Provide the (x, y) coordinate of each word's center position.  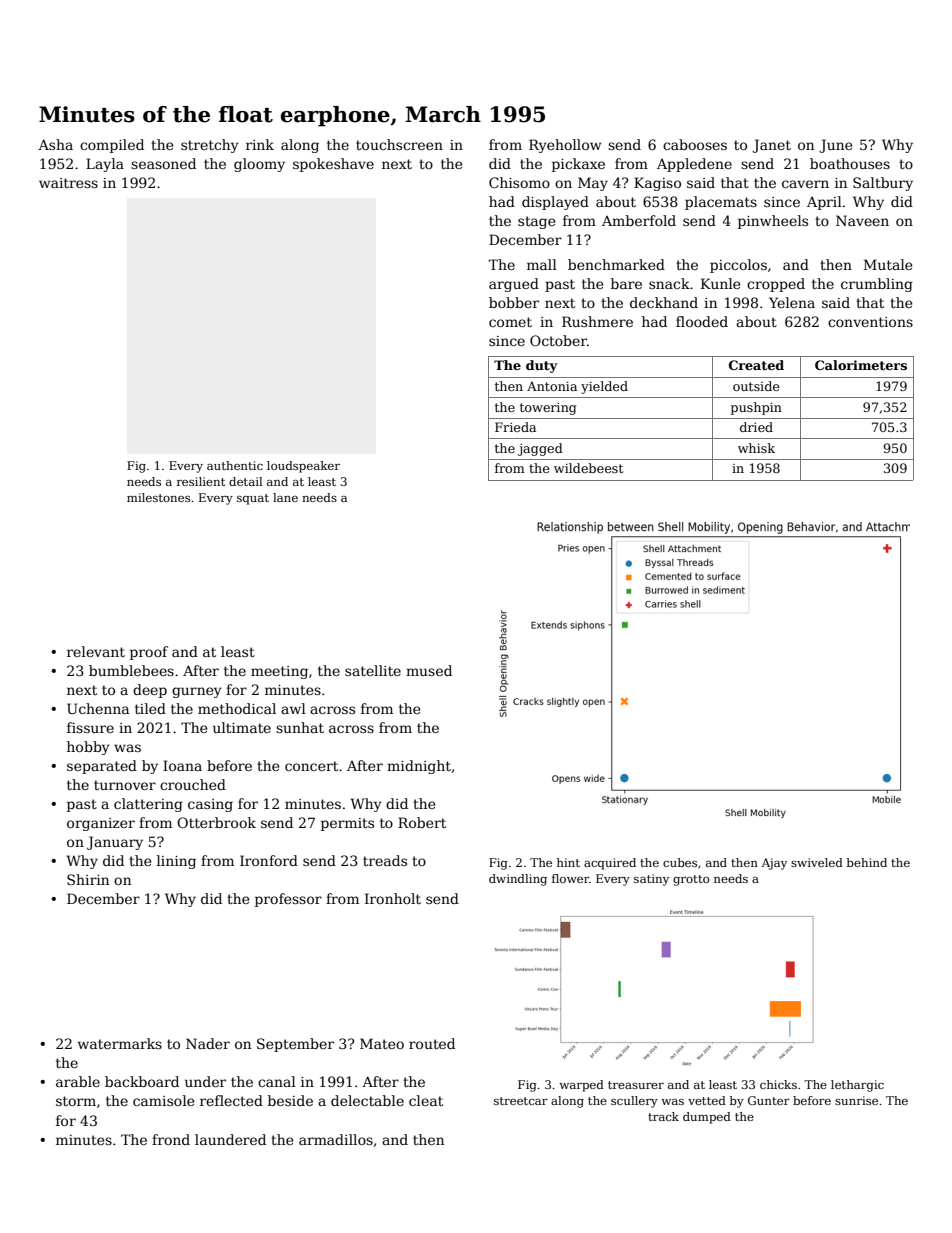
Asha (55, 144)
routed (432, 1043)
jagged (540, 449)
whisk (756, 448)
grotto (691, 880)
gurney (197, 692)
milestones (158, 497)
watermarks (120, 1043)
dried (756, 427)
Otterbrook (216, 822)
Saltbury (883, 184)
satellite (373, 670)
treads (385, 860)
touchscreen (399, 144)
